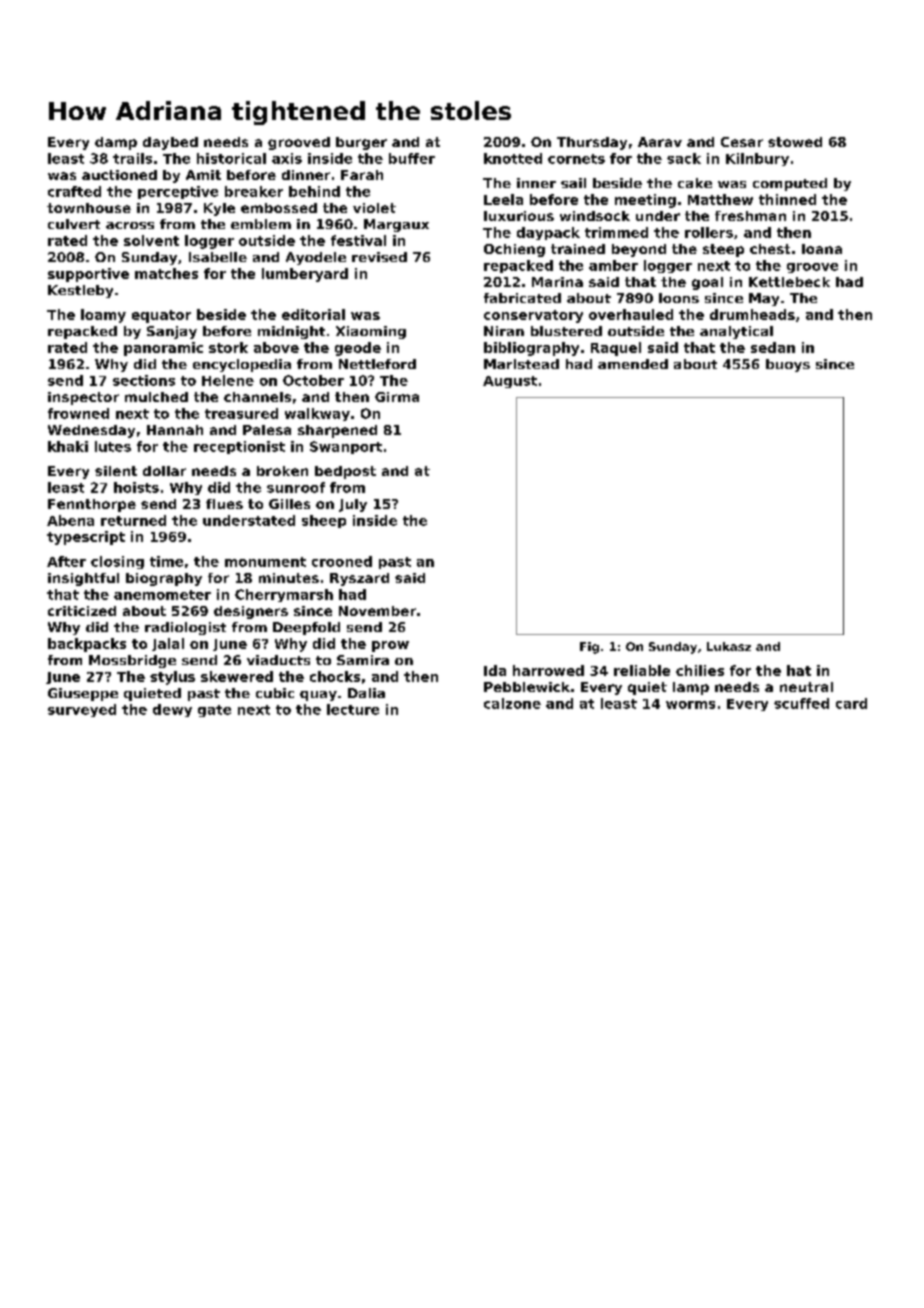 Image resolution: width=924 pixels, height=1308 pixels. I want to click on sharpened, so click(337, 431).
